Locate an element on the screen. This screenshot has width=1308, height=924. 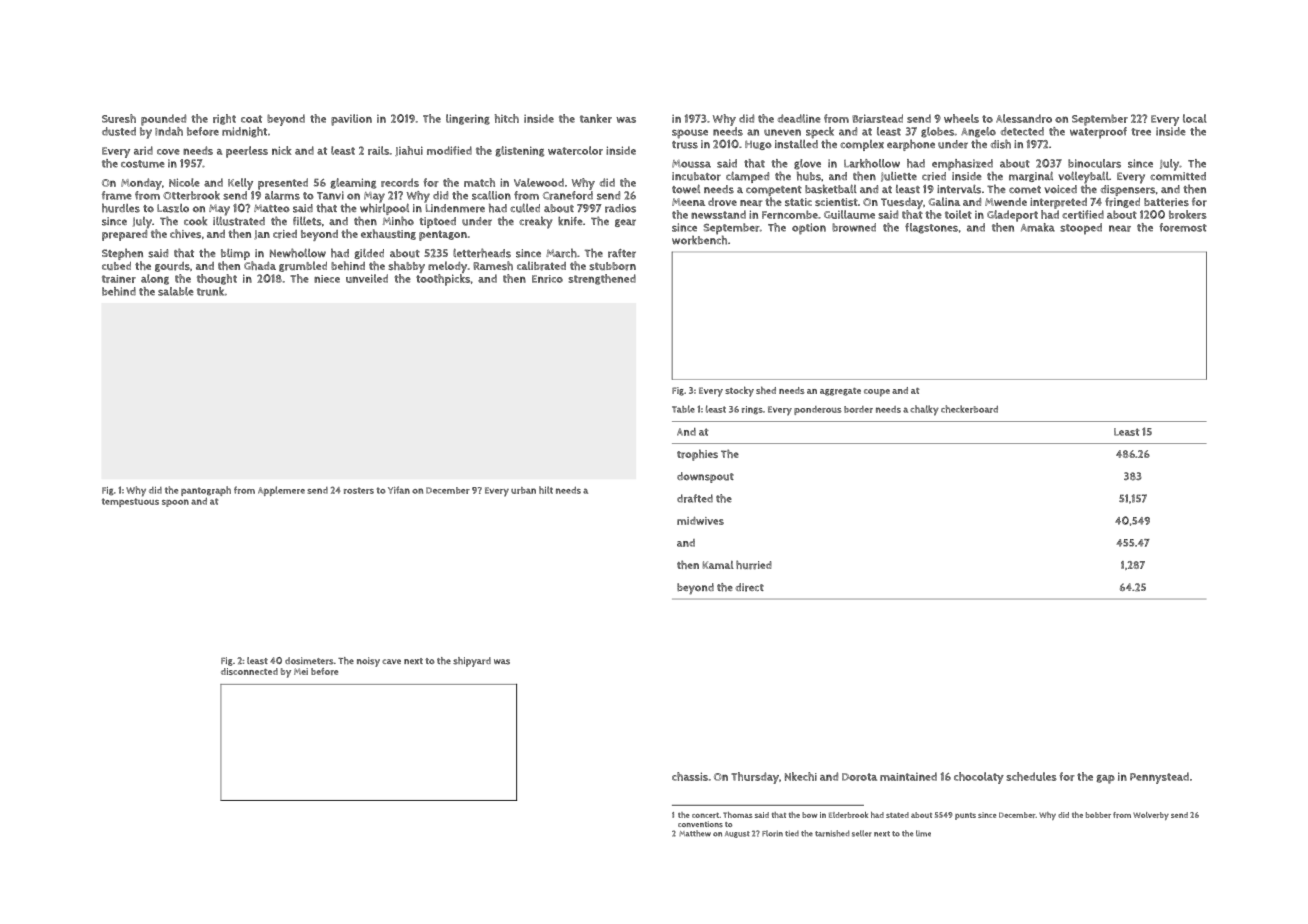
disconnected is located at coordinates (249, 671).
